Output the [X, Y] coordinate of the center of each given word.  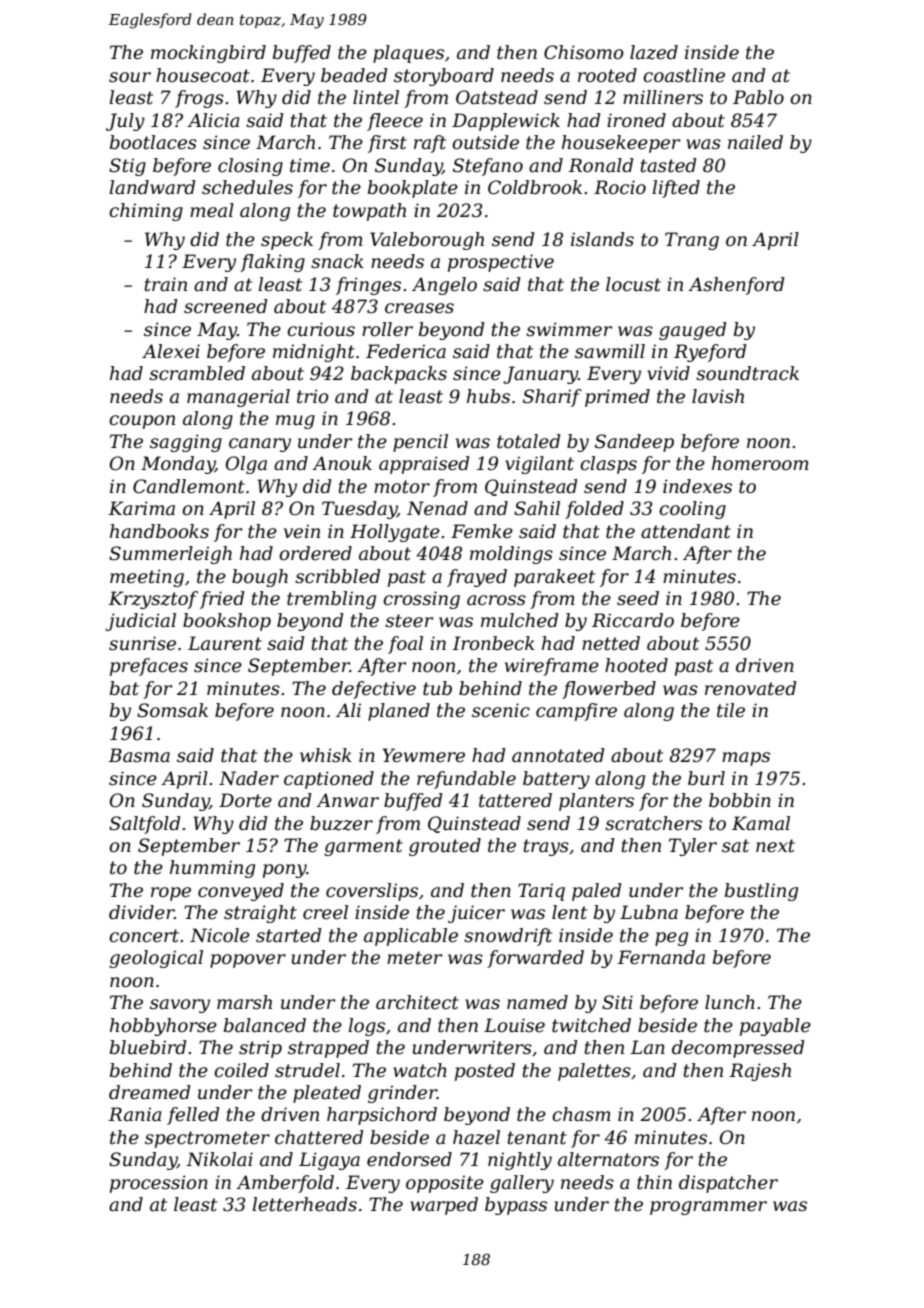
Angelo [444, 286]
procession [159, 1184]
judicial [141, 622]
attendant [686, 531]
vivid [668, 373]
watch [420, 1070]
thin [654, 1182]
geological [156, 959]
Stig [127, 167]
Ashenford [736, 286]
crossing [421, 600]
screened [225, 306]
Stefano [488, 167]
